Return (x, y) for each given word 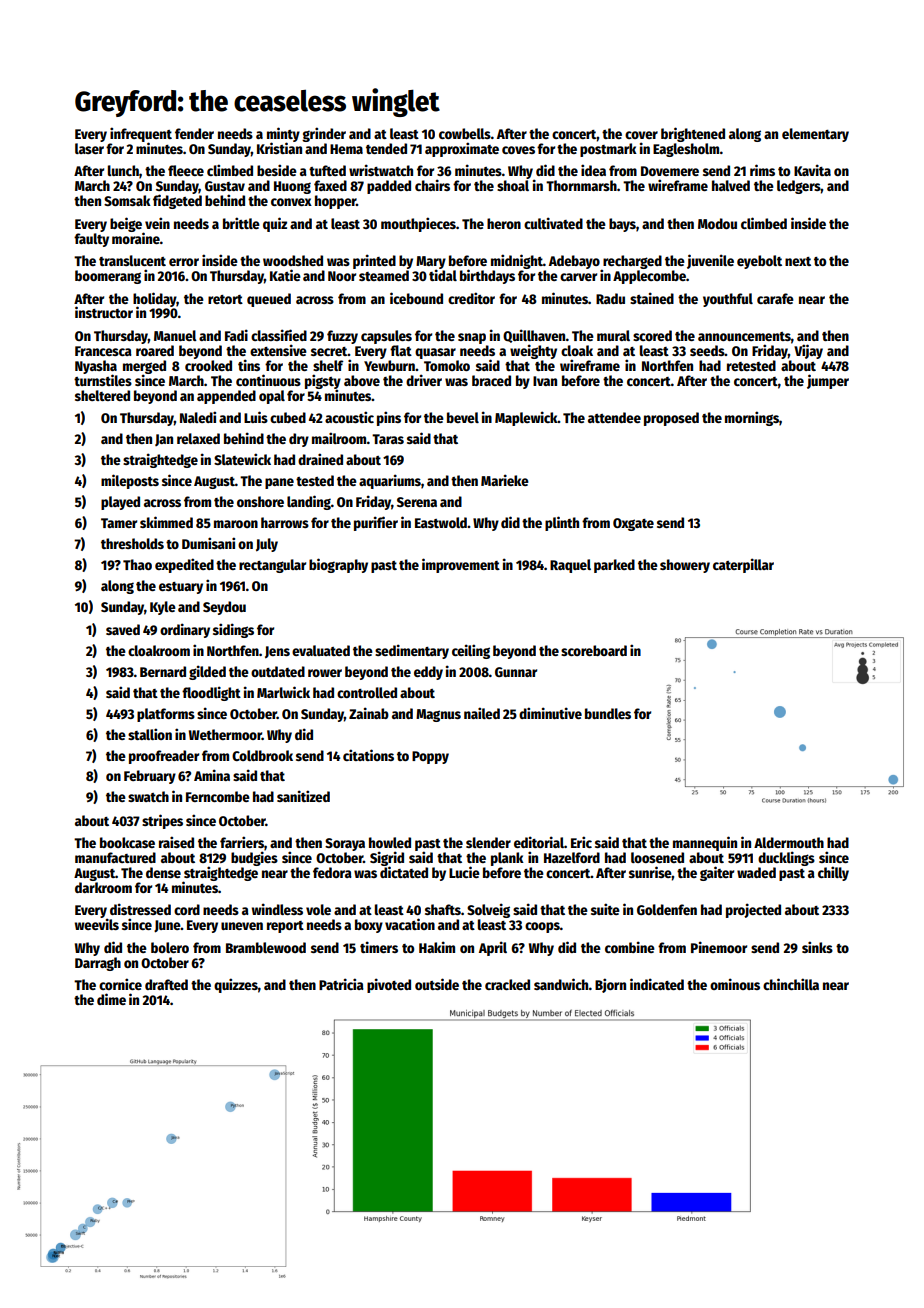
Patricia (341, 984)
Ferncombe (218, 796)
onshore (260, 501)
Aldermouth (789, 842)
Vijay (808, 351)
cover (641, 135)
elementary (815, 135)
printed (374, 261)
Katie (285, 275)
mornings (752, 418)
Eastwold (441, 522)
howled (390, 842)
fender (194, 133)
